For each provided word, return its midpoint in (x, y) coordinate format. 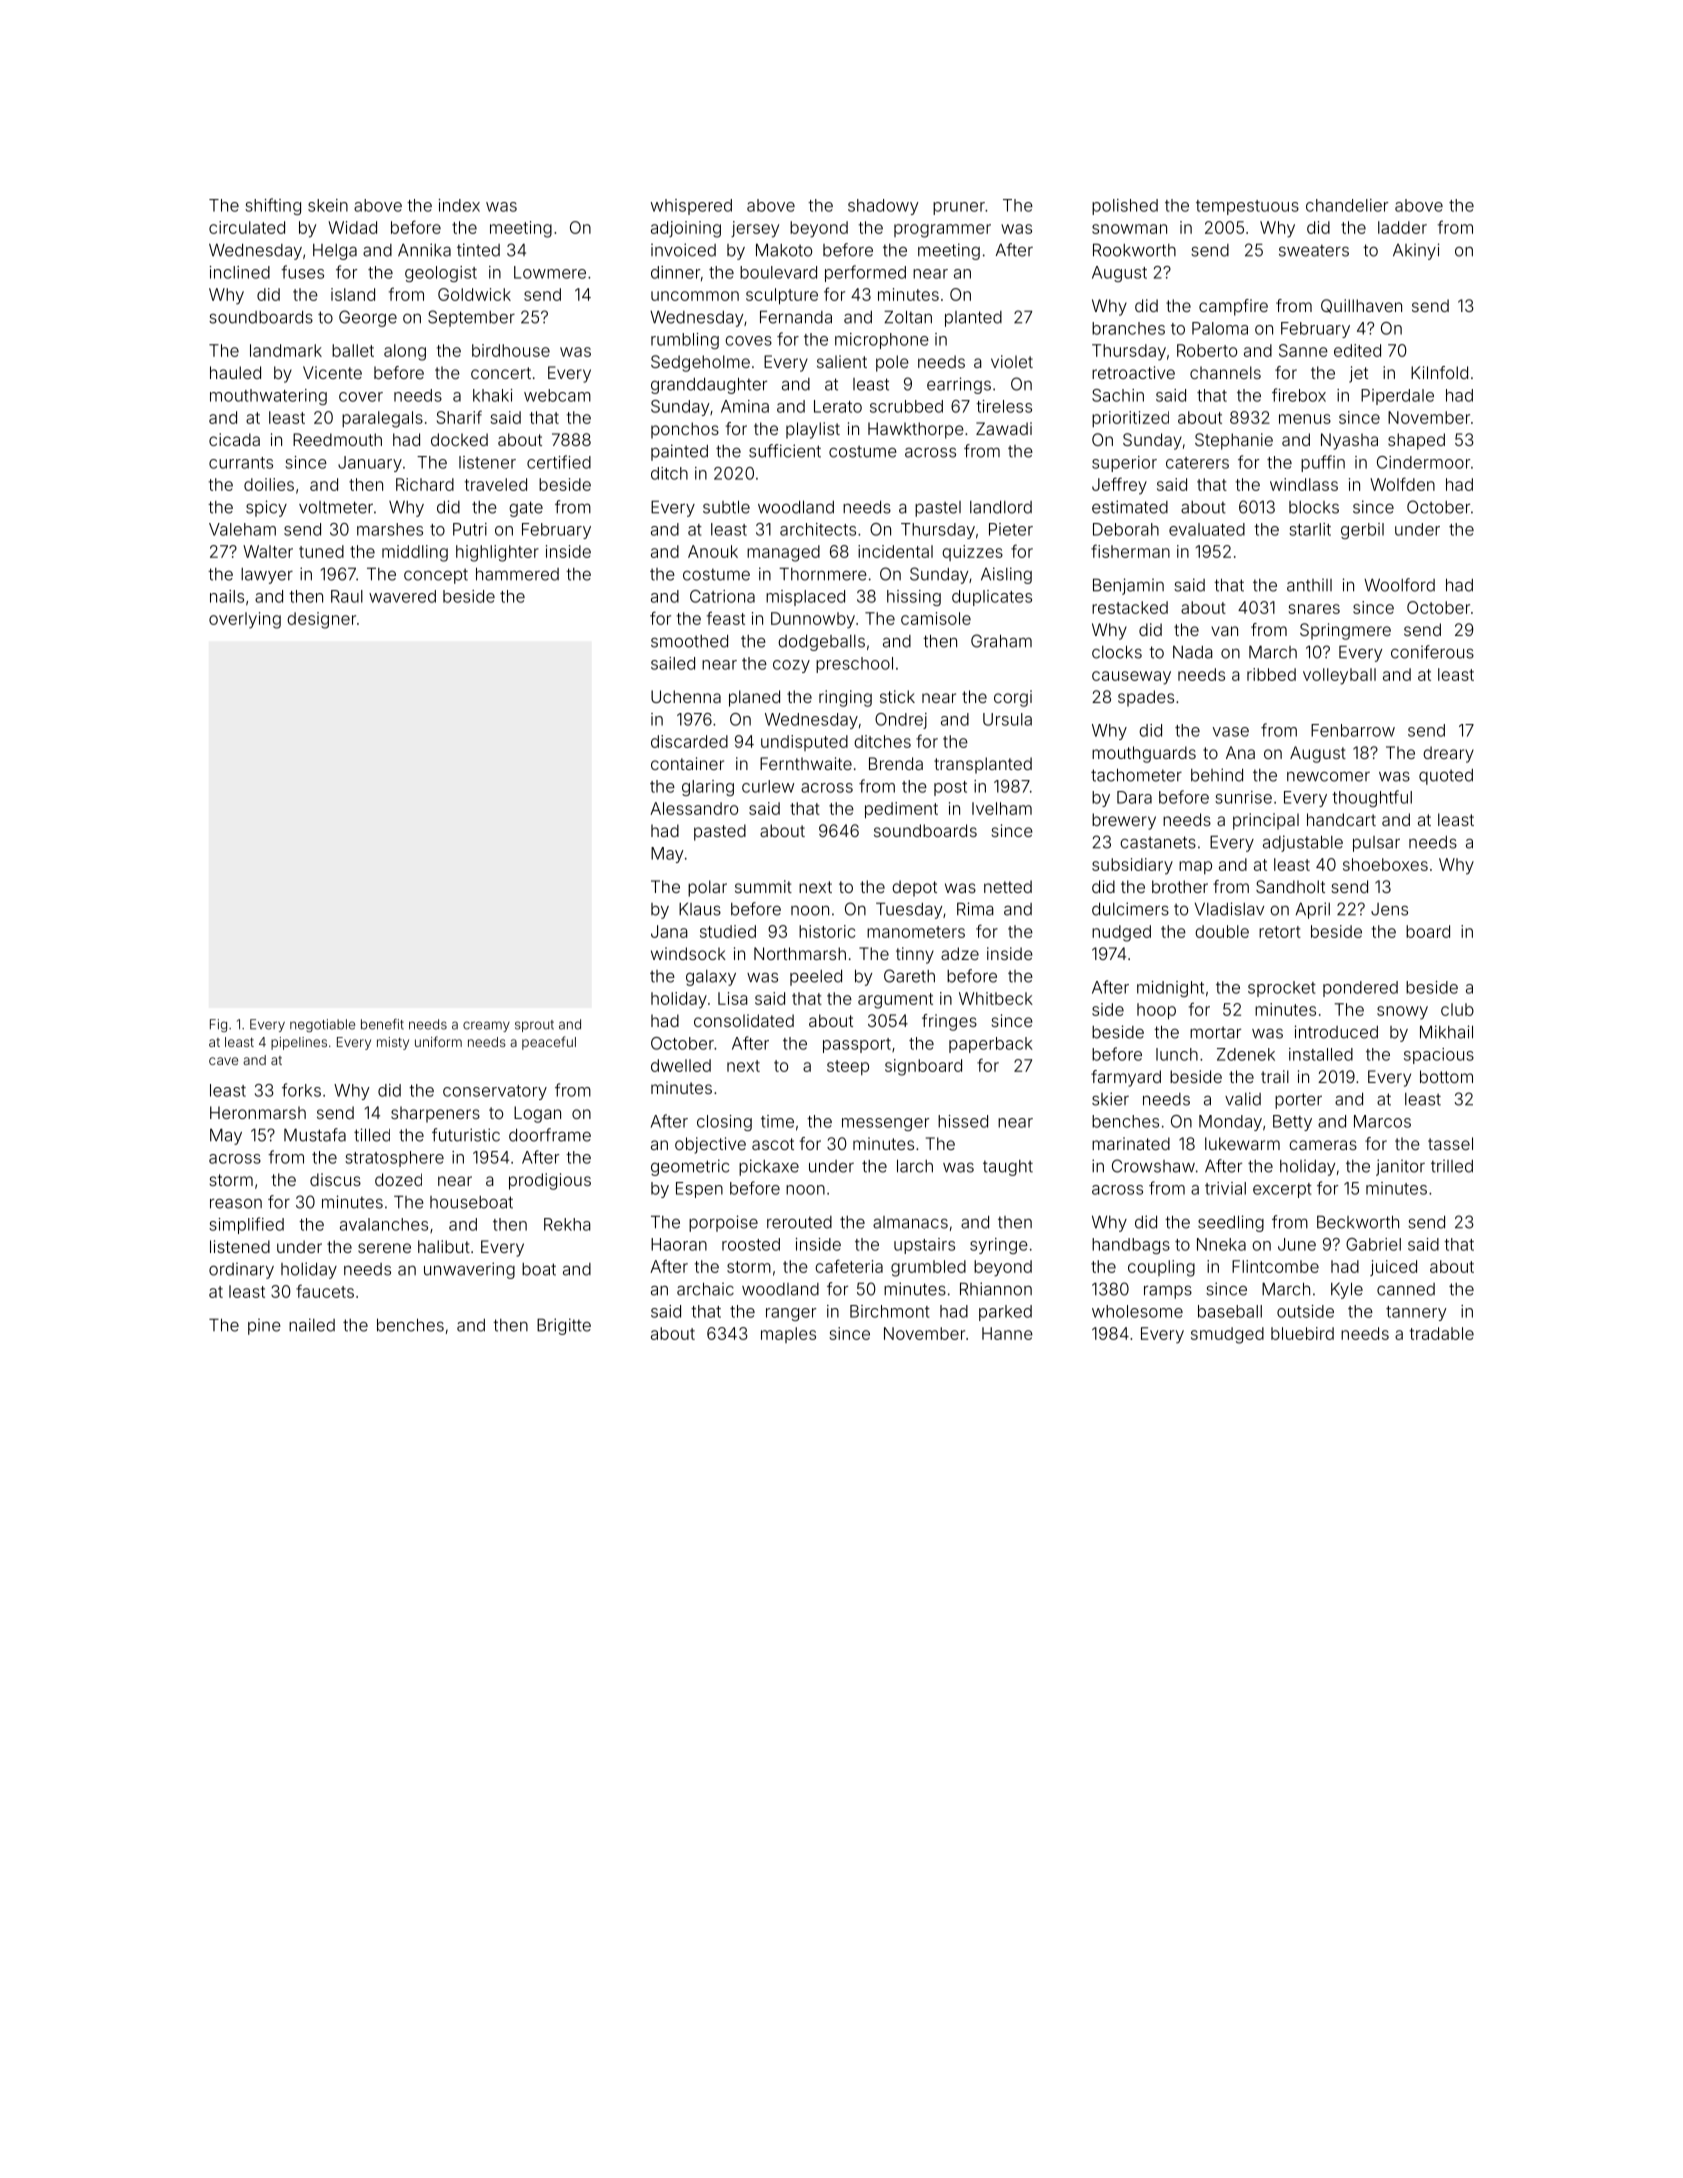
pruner (959, 208)
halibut (444, 1246)
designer (321, 620)
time (777, 1121)
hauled (235, 372)
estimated (1130, 507)
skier (1110, 1099)
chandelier (1347, 205)
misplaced (805, 598)
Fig (218, 1025)
